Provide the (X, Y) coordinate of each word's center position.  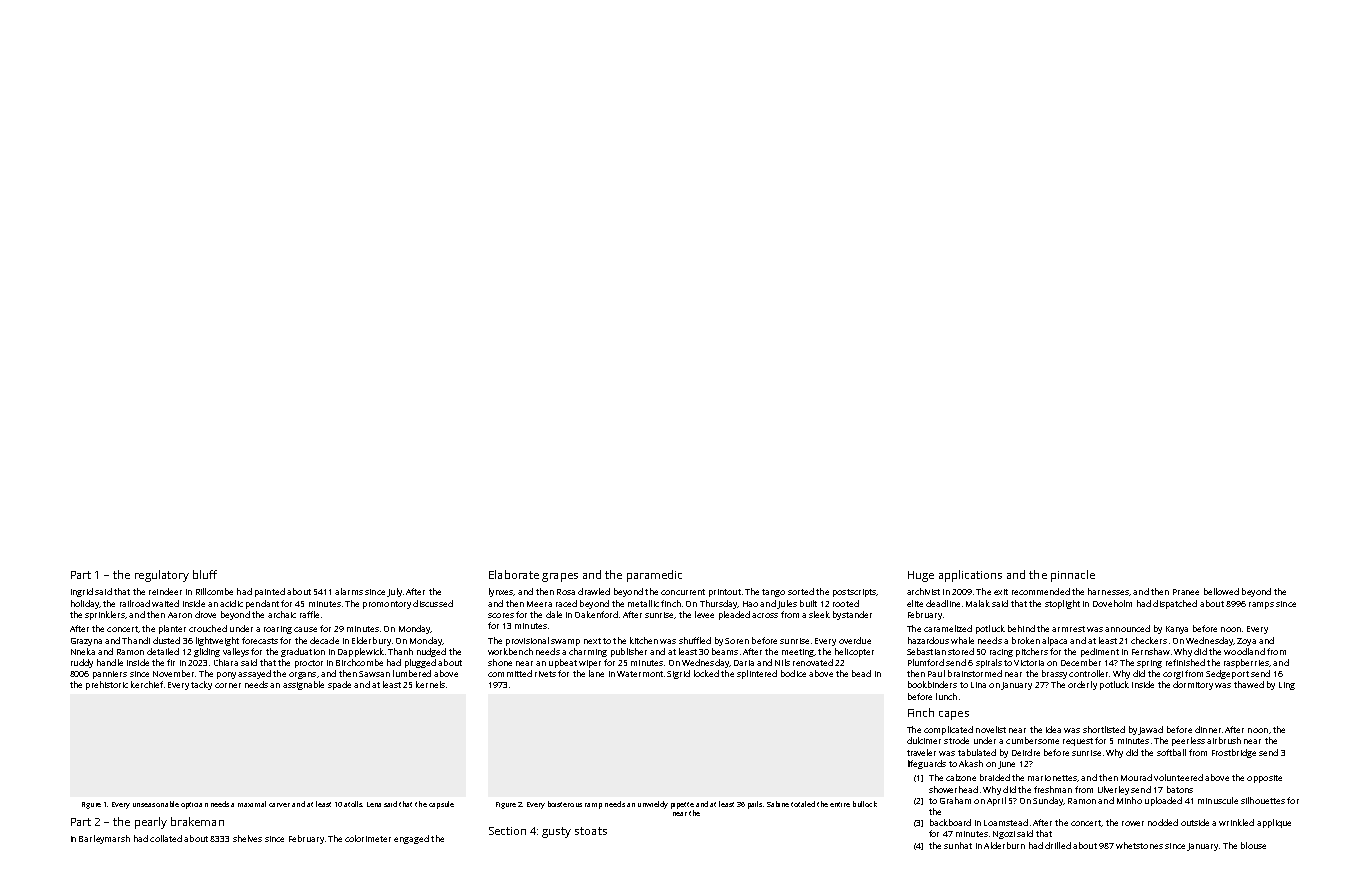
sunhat (958, 845)
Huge (921, 576)
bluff (205, 574)
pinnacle (1073, 576)
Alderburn (1004, 845)
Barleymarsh (104, 839)
